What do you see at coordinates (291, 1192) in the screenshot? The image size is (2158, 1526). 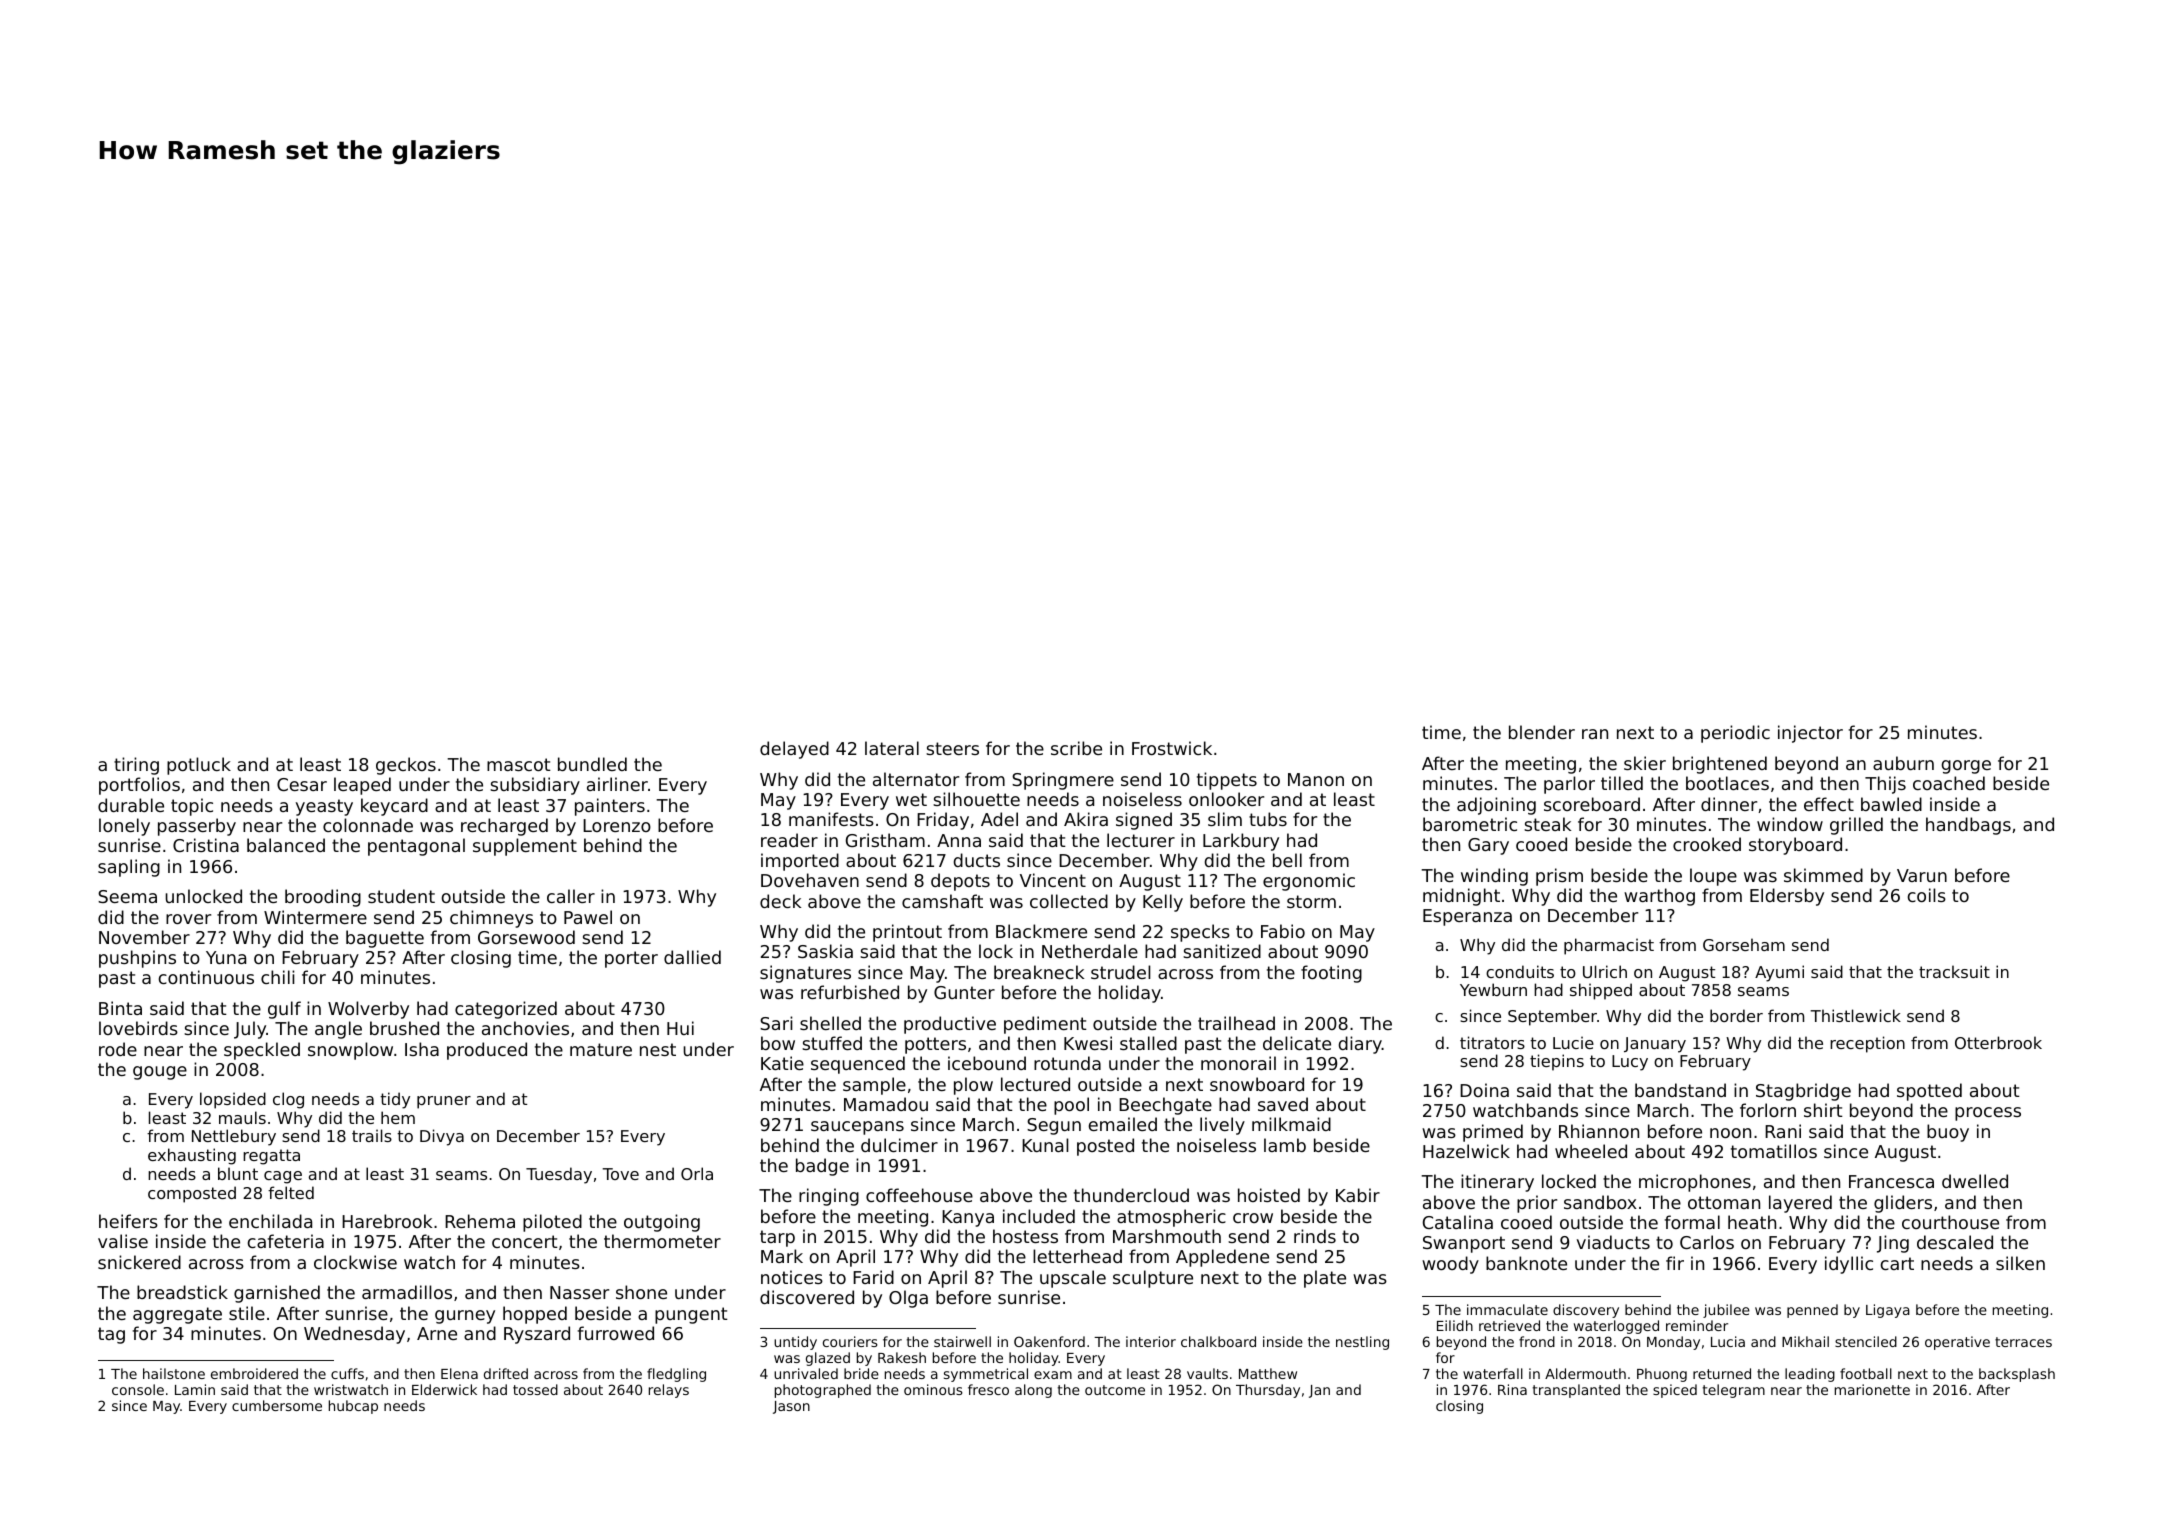 I see `felted` at bounding box center [291, 1192].
